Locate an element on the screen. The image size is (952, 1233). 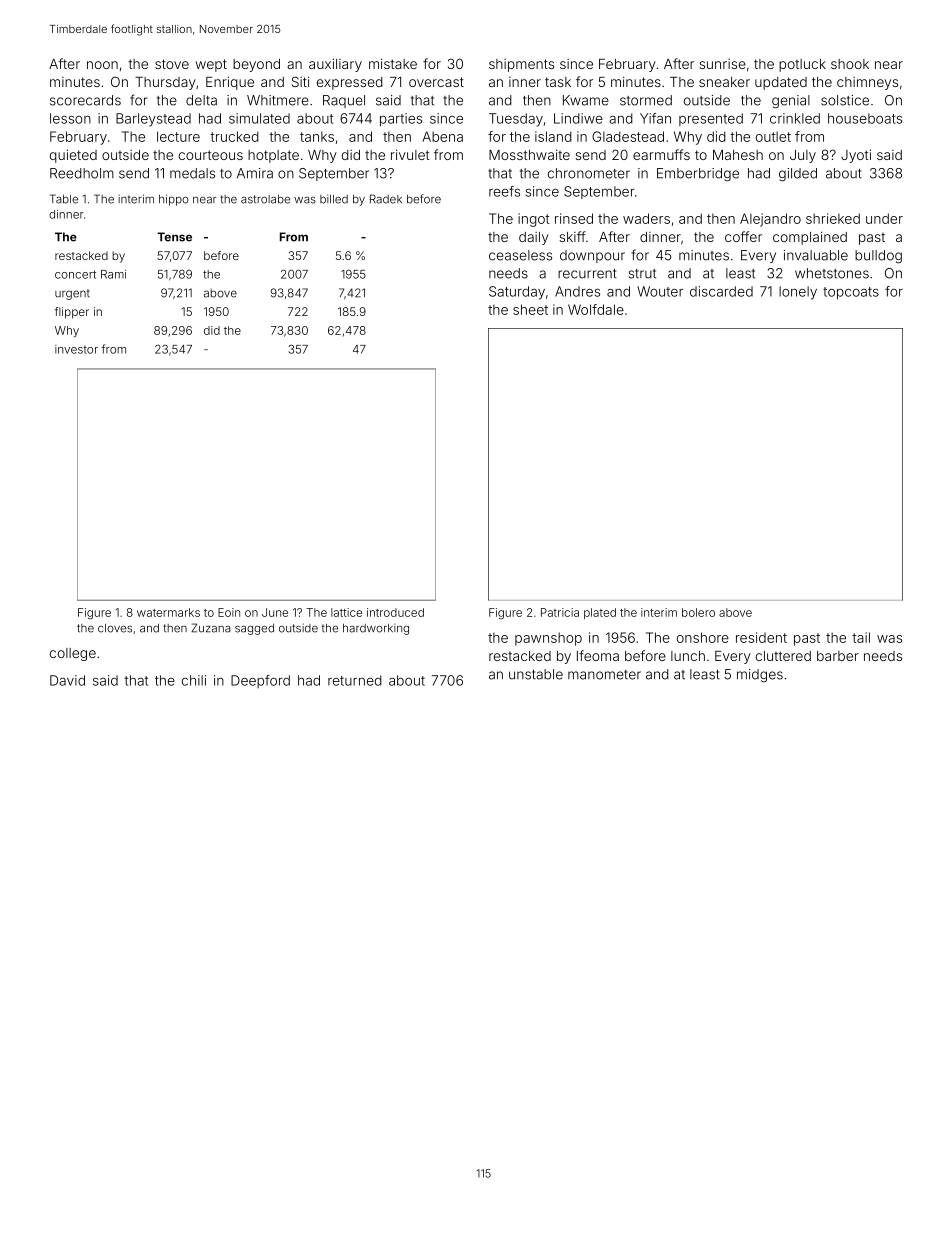
returned is located at coordinates (355, 680).
